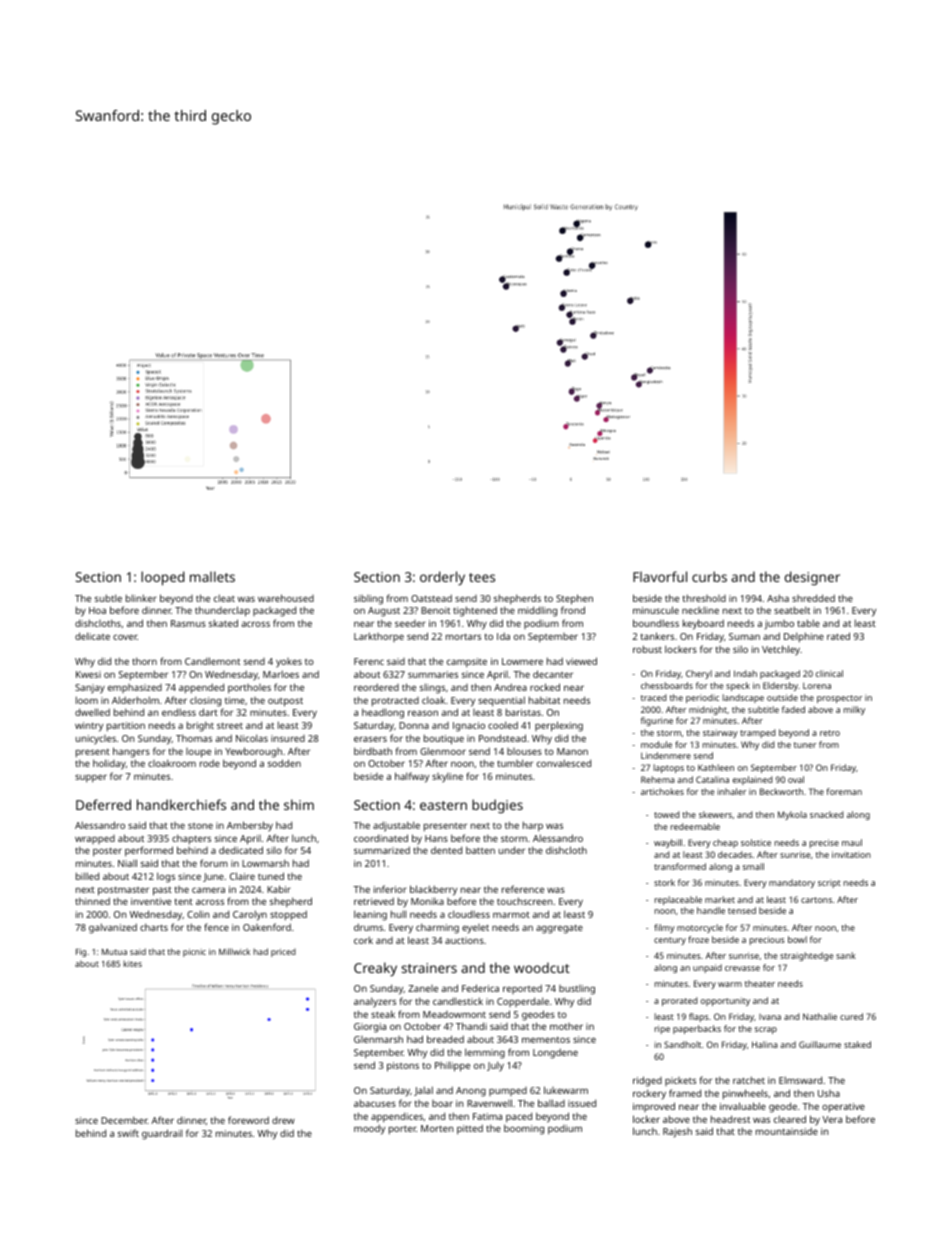  I want to click on headrest, so click(730, 1119).
